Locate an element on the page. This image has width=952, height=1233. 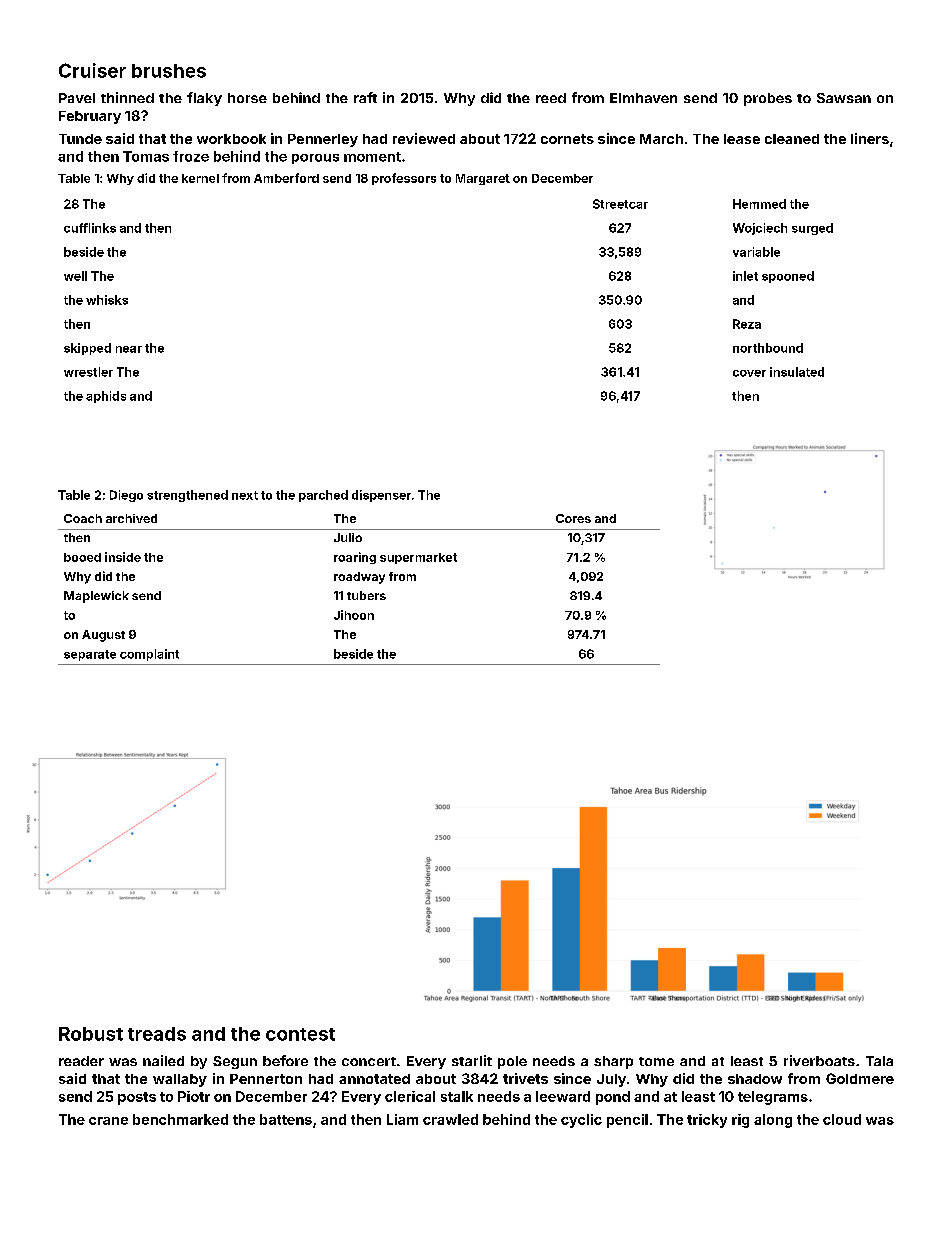
crane is located at coordinates (108, 1121).
